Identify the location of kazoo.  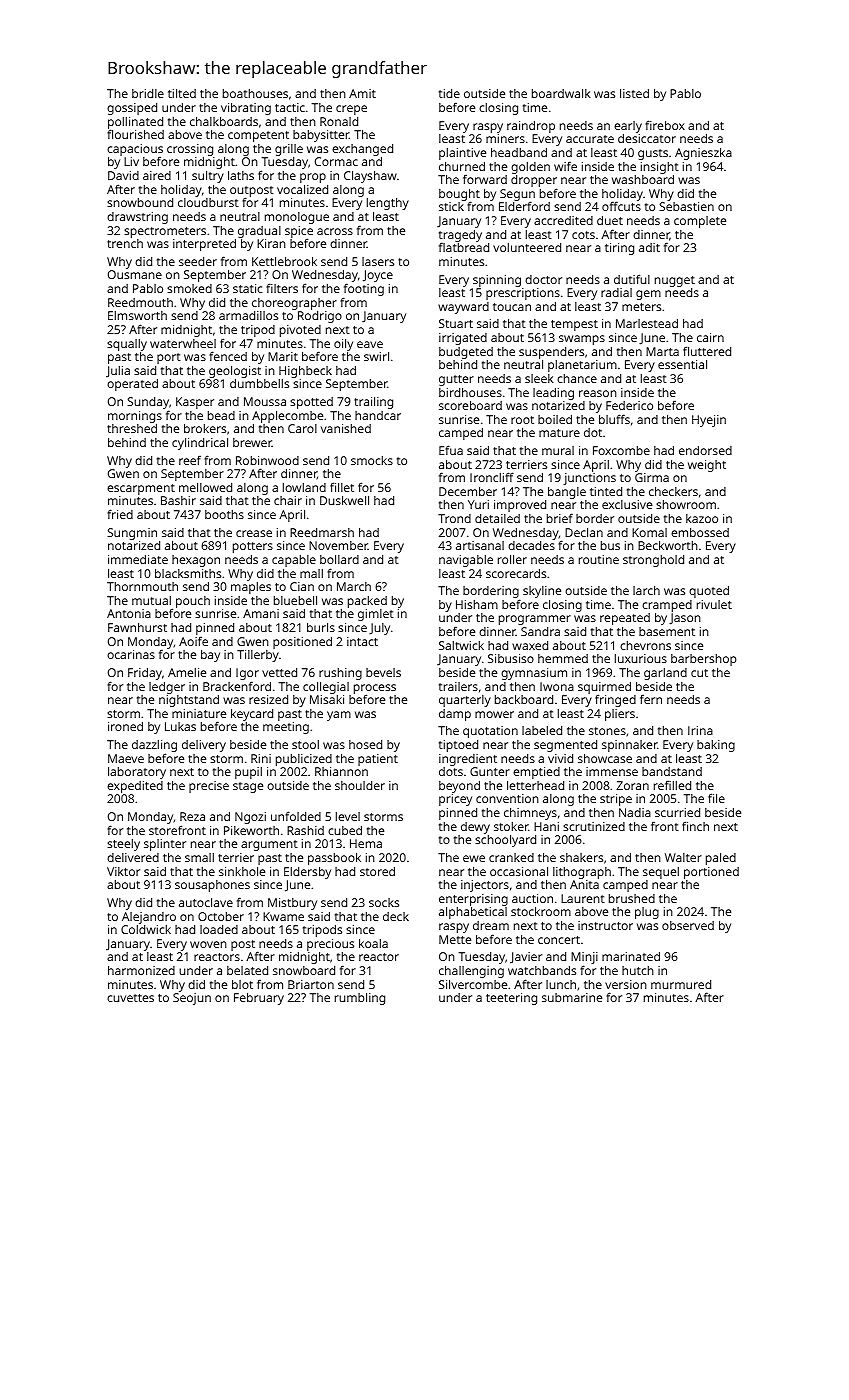
(702, 518).
